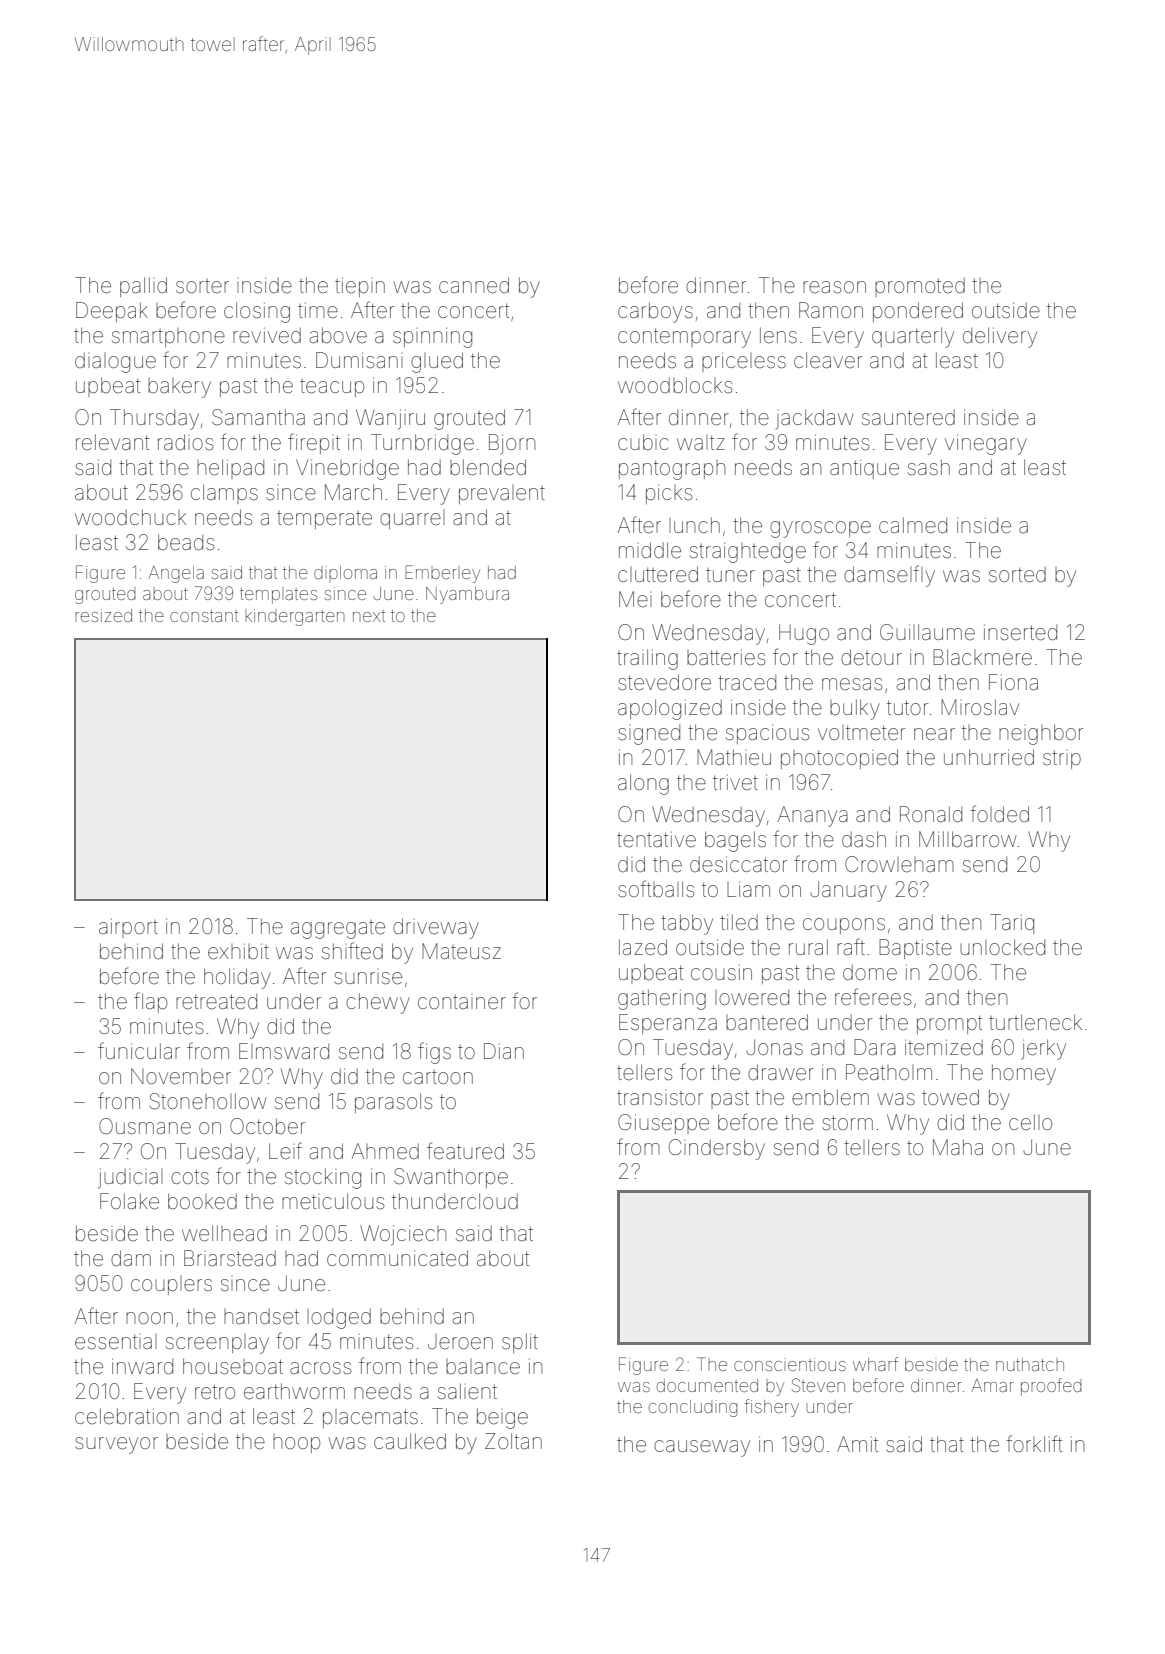 This page has height=1654, width=1165. I want to click on wharf, so click(875, 1364).
